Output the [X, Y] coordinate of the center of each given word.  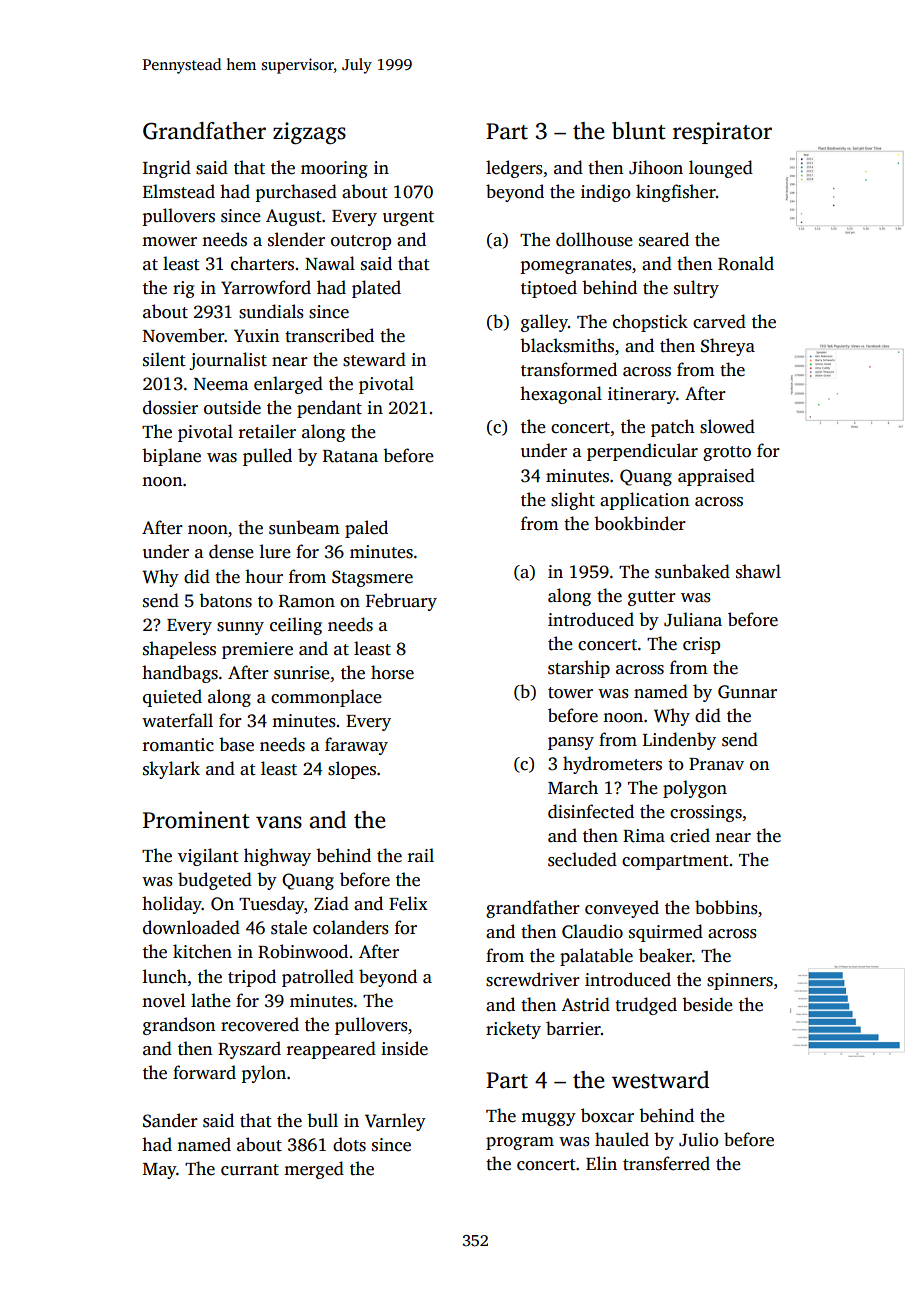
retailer [267, 431]
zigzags [309, 133]
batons [225, 600]
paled [366, 529]
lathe [211, 1000]
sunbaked [692, 571]
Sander [170, 1120]
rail [421, 855]
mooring [334, 169]
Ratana [350, 456]
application [644, 501]
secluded [582, 859]
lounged [721, 169]
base [236, 744]
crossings [706, 813]
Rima [644, 836]
